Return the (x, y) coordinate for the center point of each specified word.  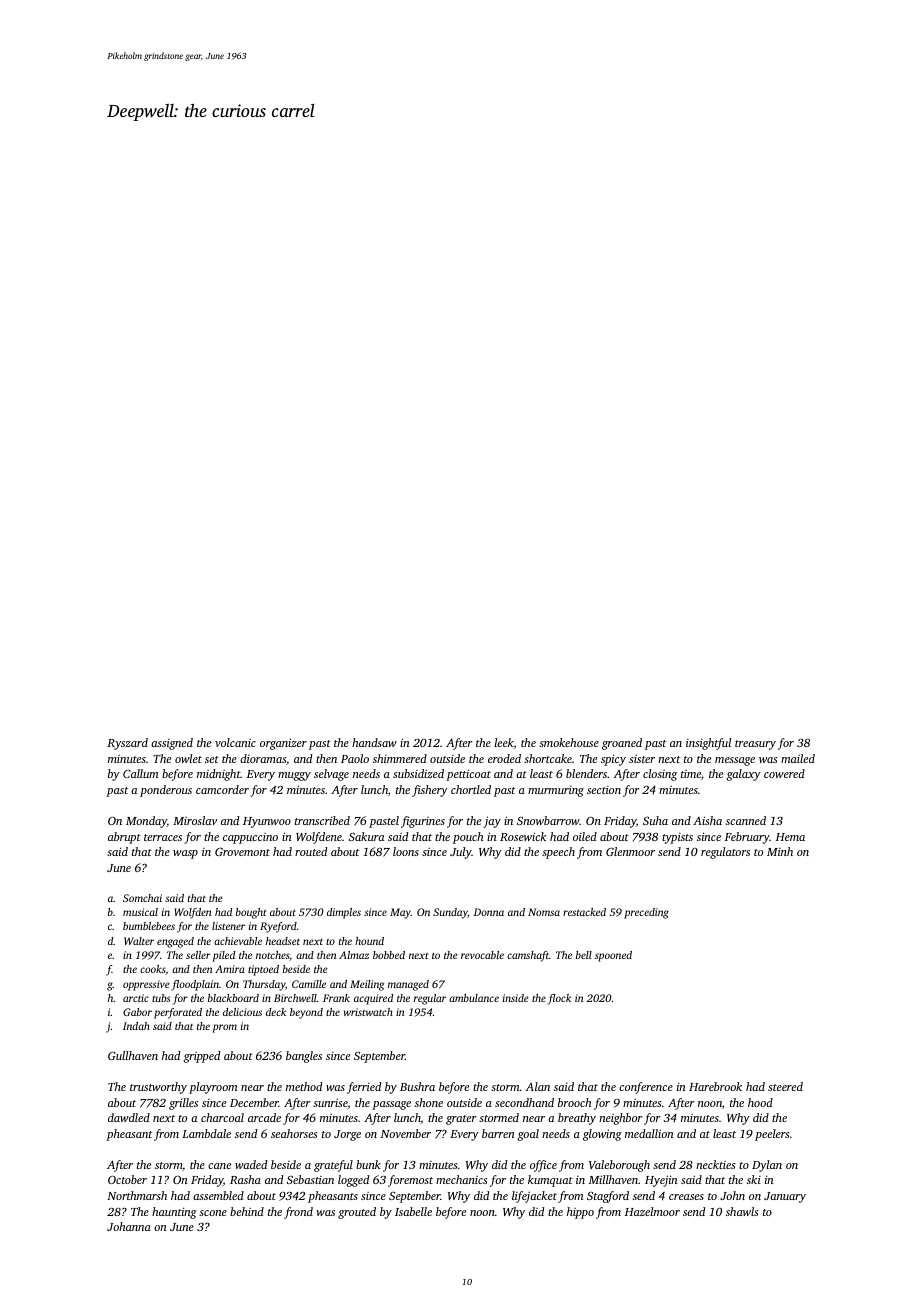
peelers (772, 1135)
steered (785, 1086)
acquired (373, 999)
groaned (622, 744)
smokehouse (569, 742)
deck (276, 1012)
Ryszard (127, 744)
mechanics (462, 1179)
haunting (174, 1213)
